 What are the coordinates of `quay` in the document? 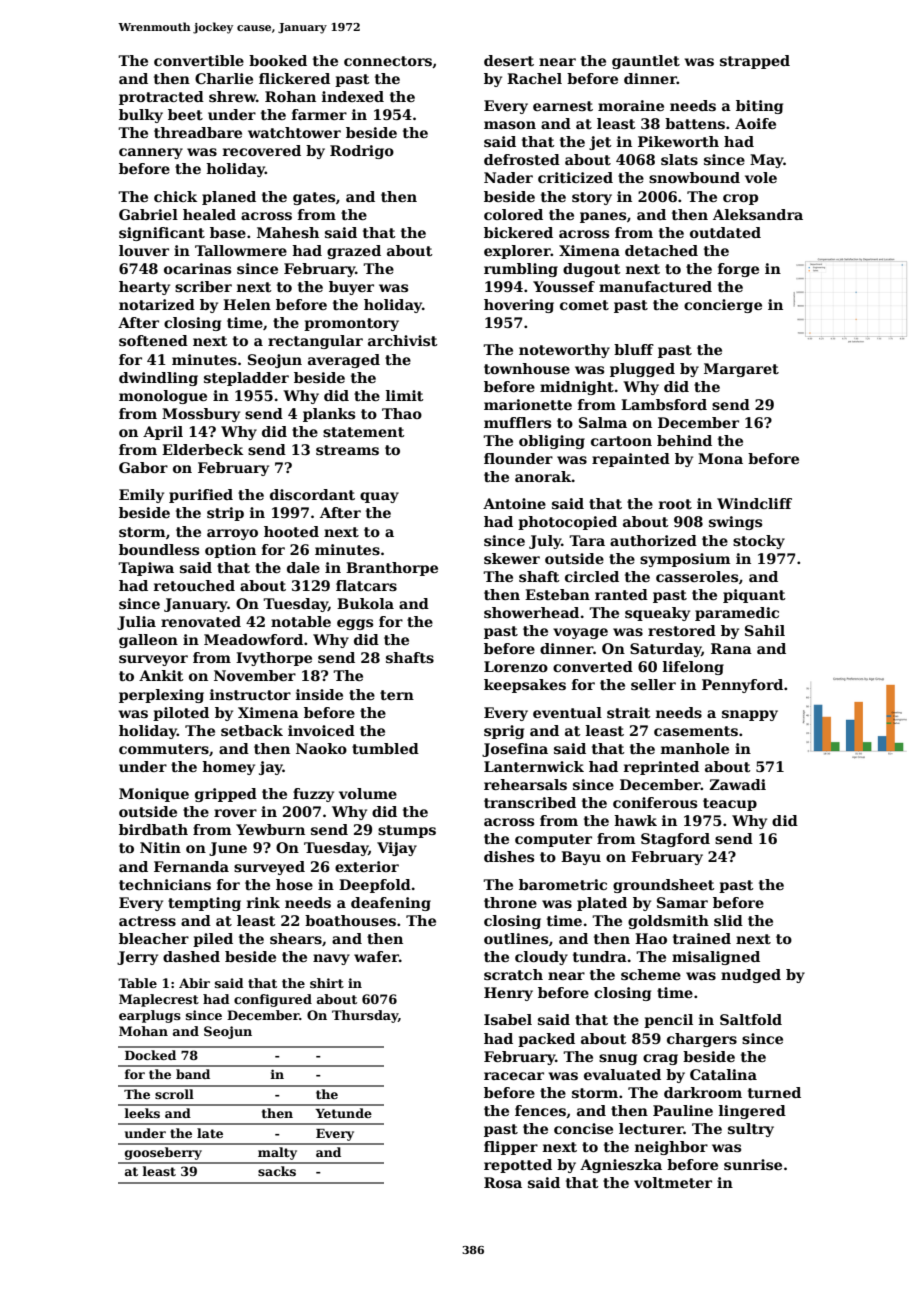 It's located at (379, 497).
